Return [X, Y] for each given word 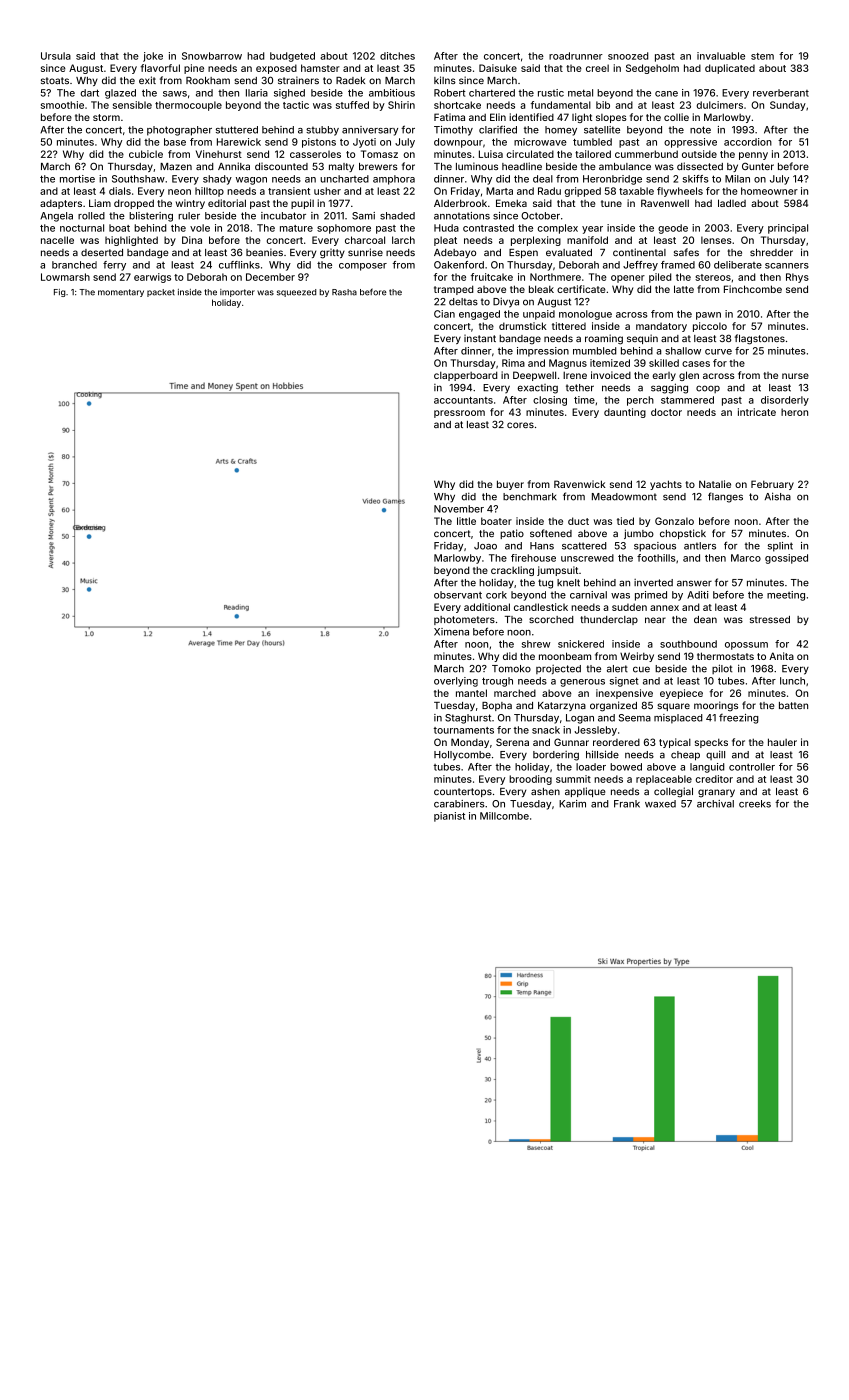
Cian [444, 314]
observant [458, 595]
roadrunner [576, 56]
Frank [627, 804]
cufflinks [239, 265]
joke [153, 57]
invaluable [721, 56]
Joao [485, 546]
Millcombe [504, 816]
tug [545, 584]
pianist [449, 817]
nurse [795, 376]
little [466, 521]
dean [705, 619]
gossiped [786, 559]
